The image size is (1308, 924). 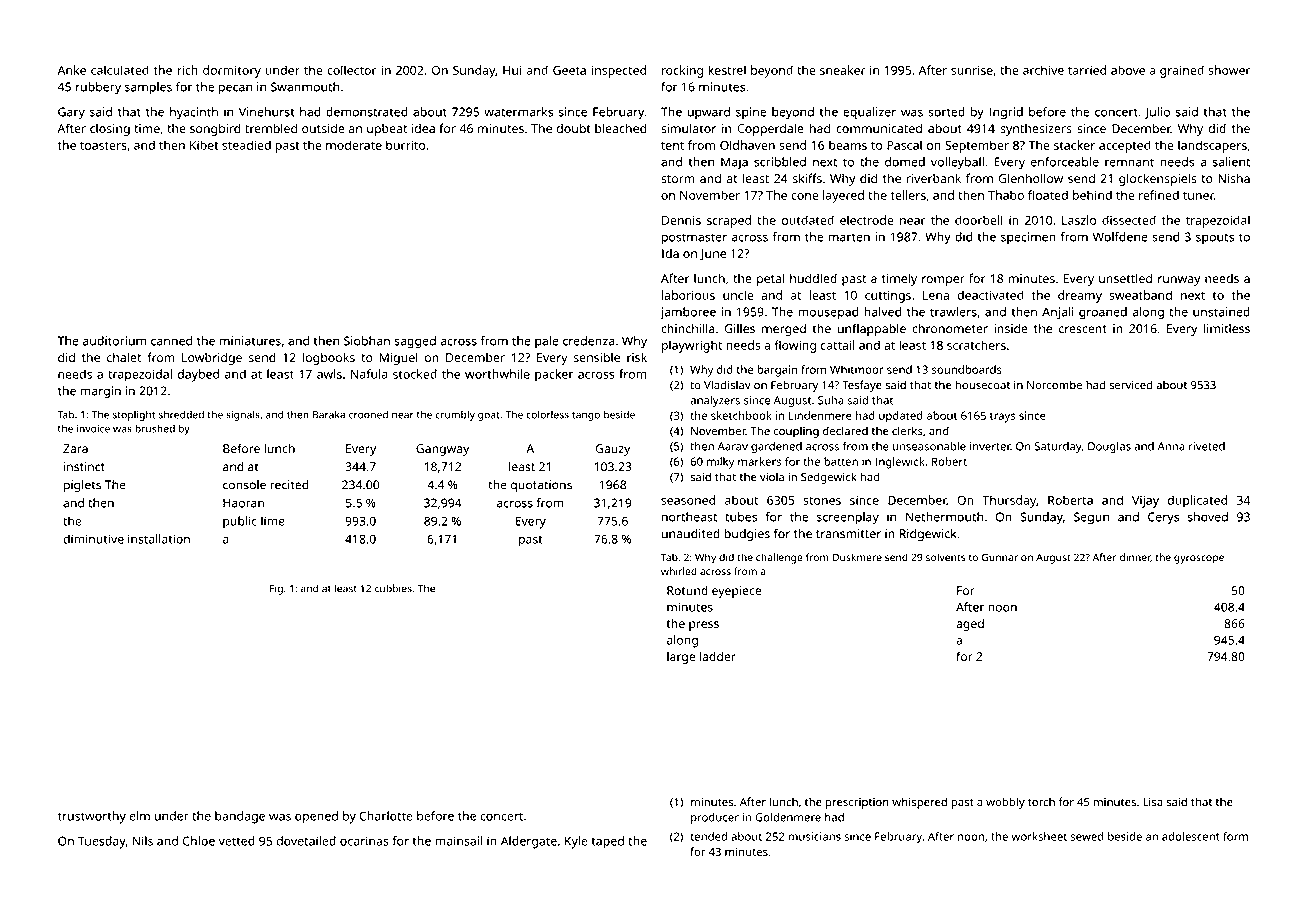 I want to click on press, so click(x=704, y=626).
